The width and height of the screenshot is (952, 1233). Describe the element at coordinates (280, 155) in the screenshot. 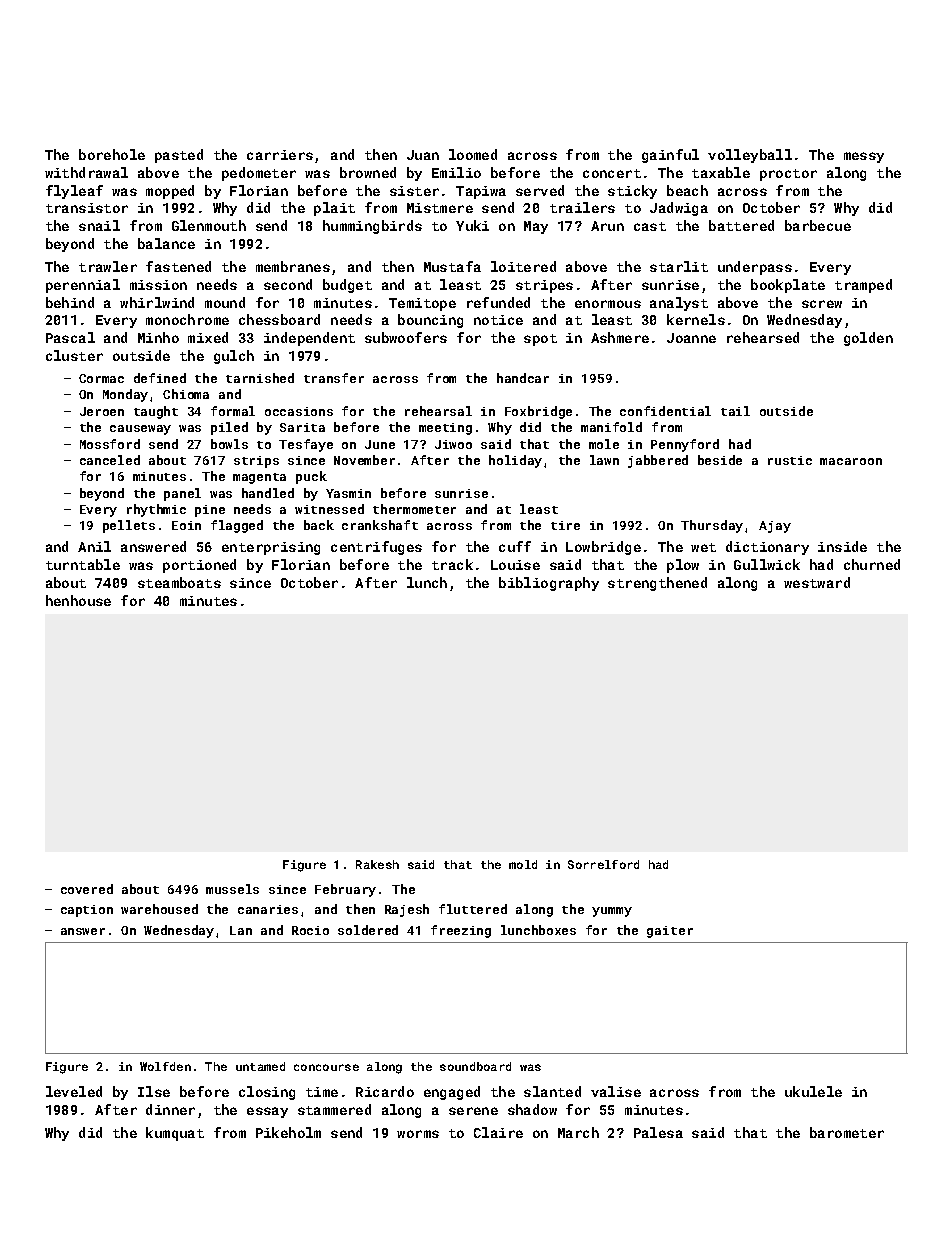

I see `carriers` at that location.
